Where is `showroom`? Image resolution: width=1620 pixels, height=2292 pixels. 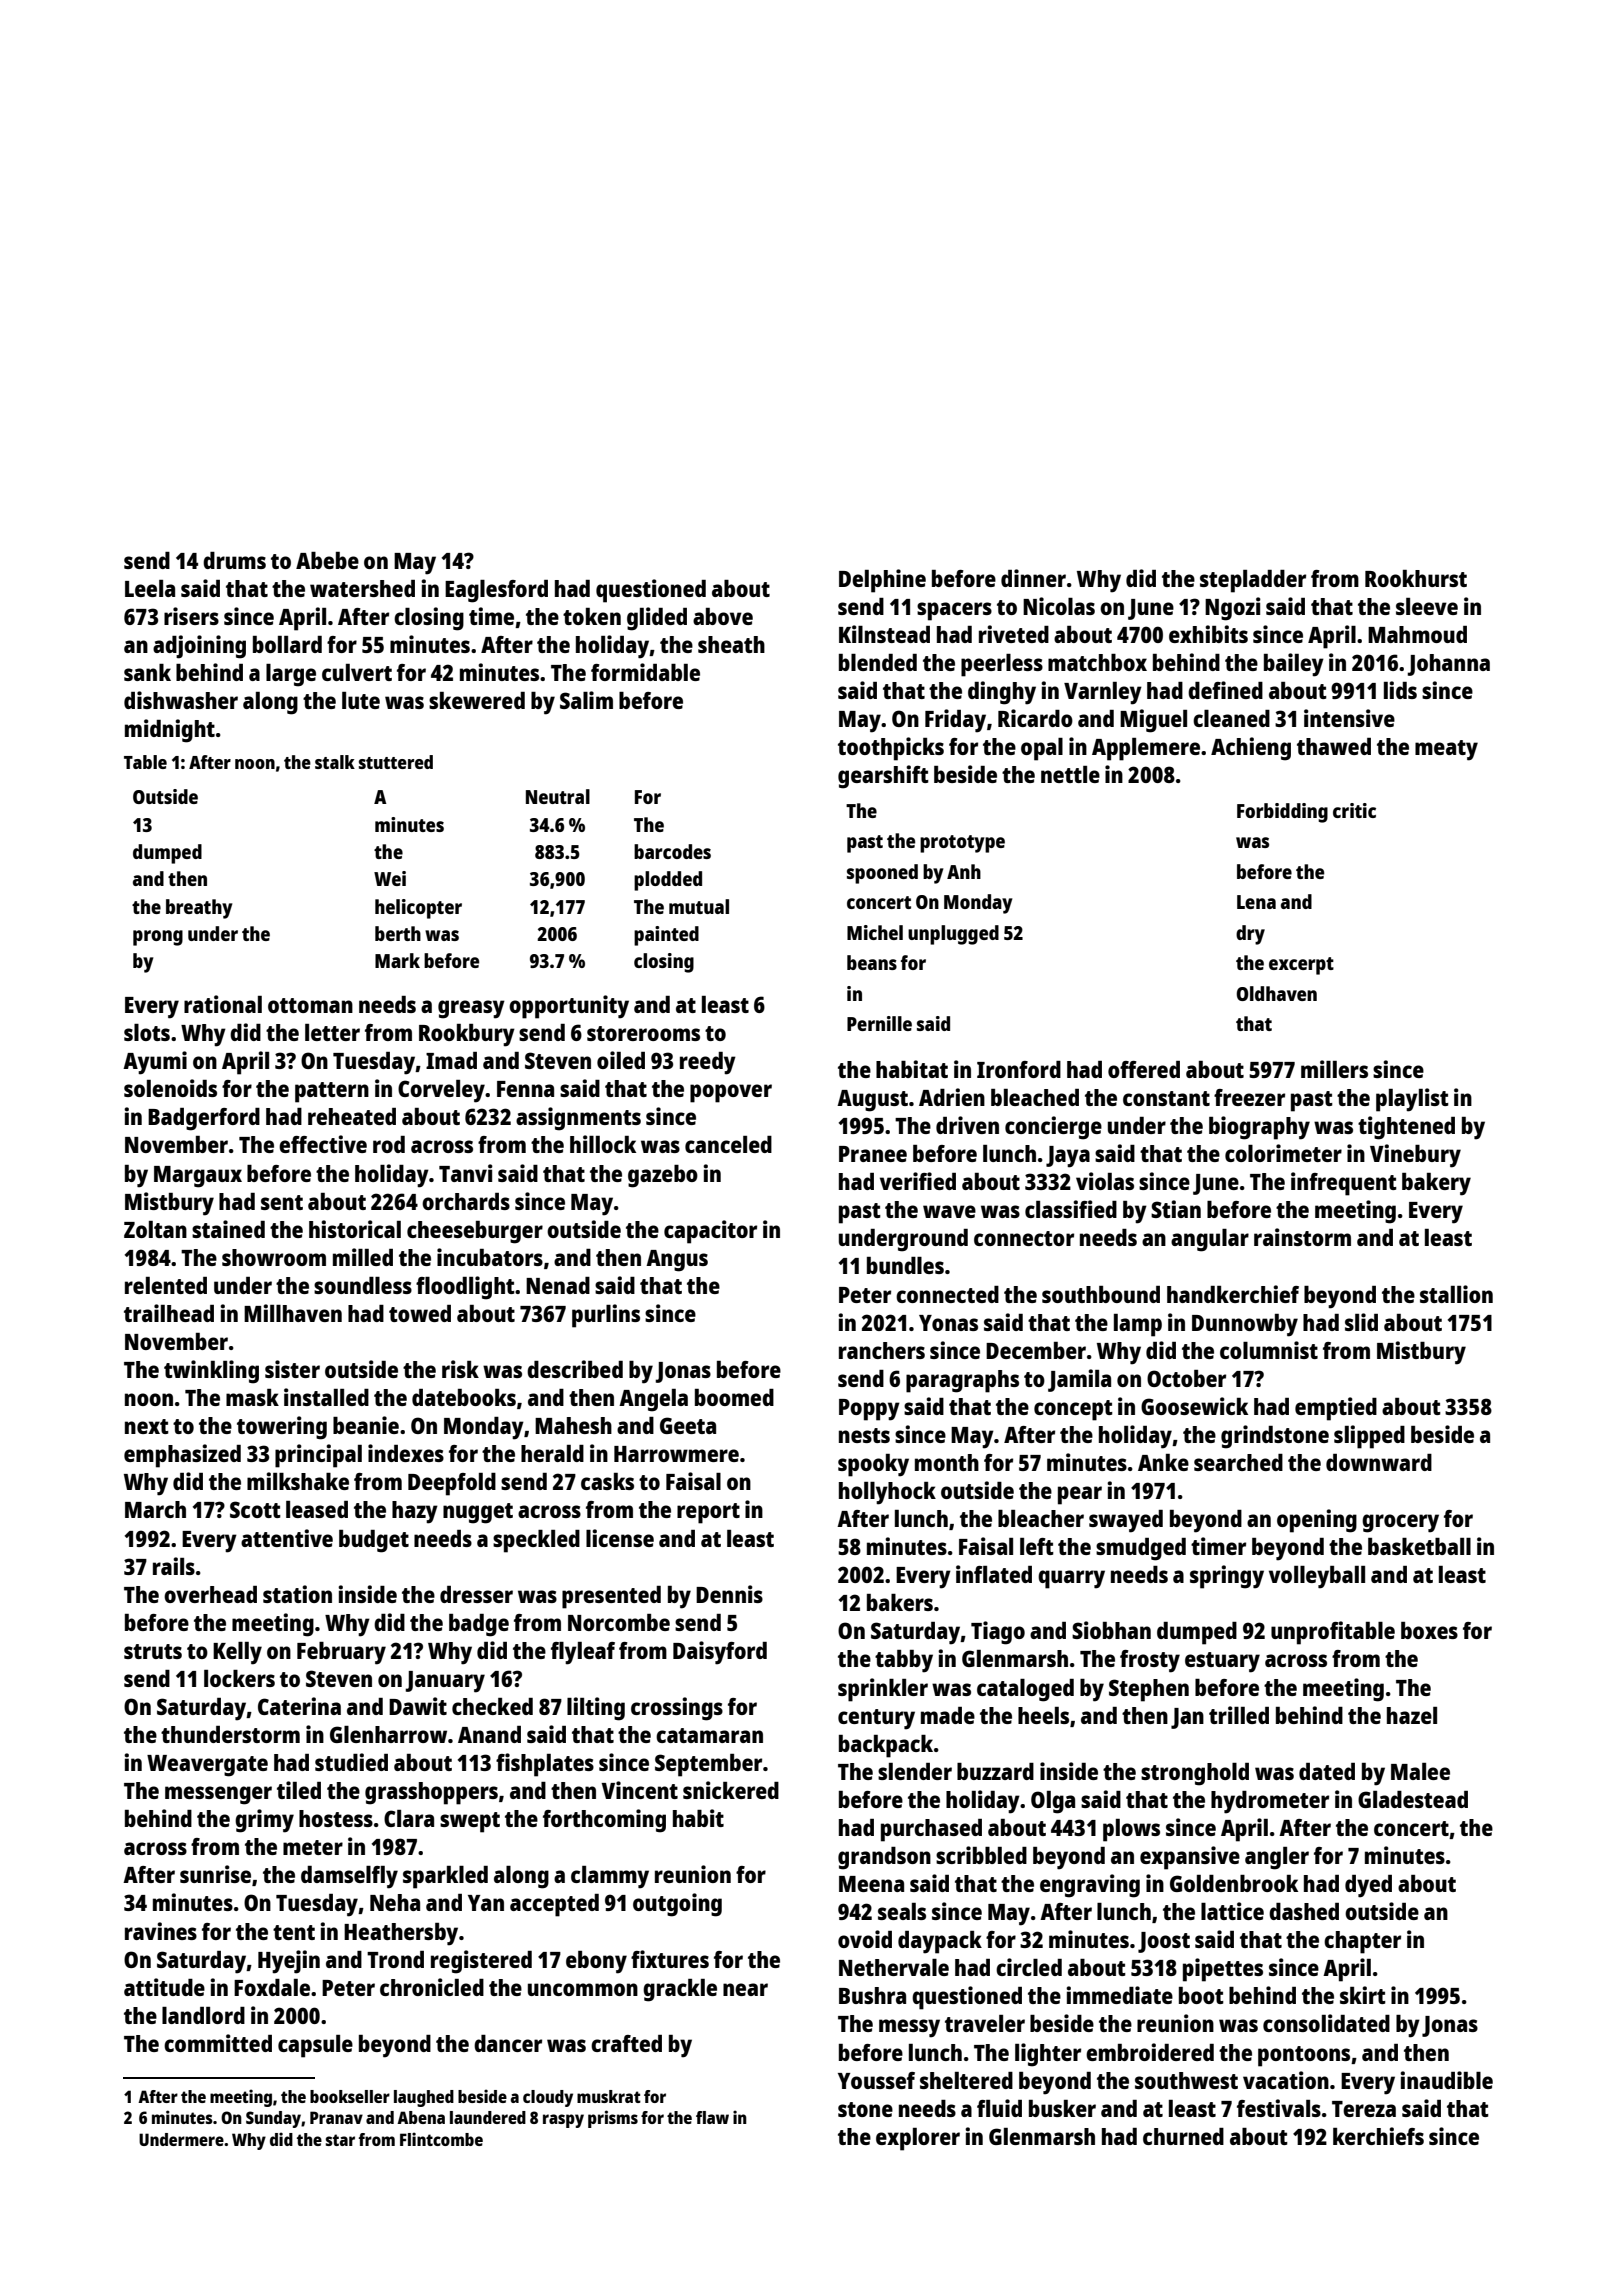 showroom is located at coordinates (274, 1257).
